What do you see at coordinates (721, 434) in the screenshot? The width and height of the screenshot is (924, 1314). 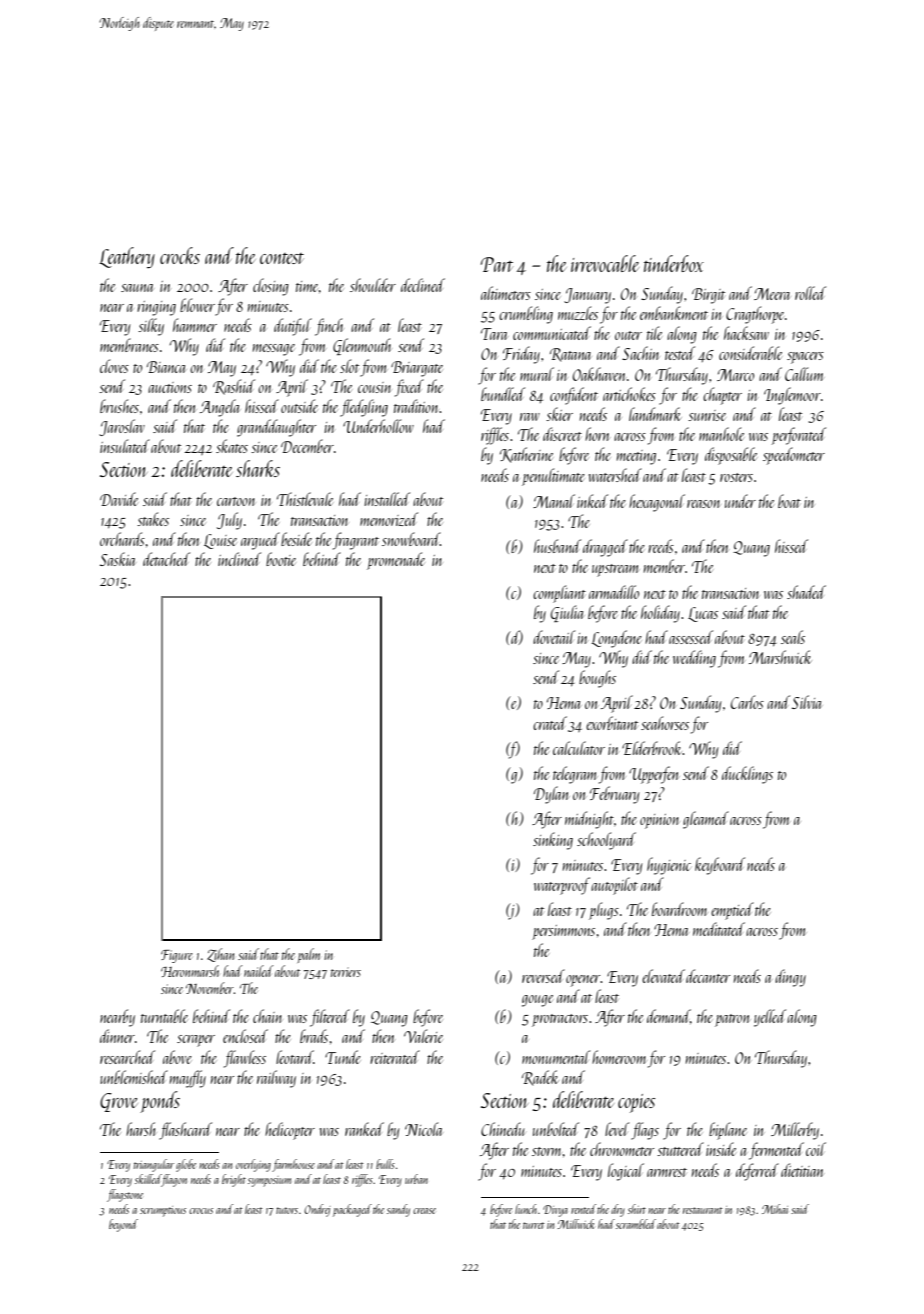 I see `manhole` at bounding box center [721, 434].
